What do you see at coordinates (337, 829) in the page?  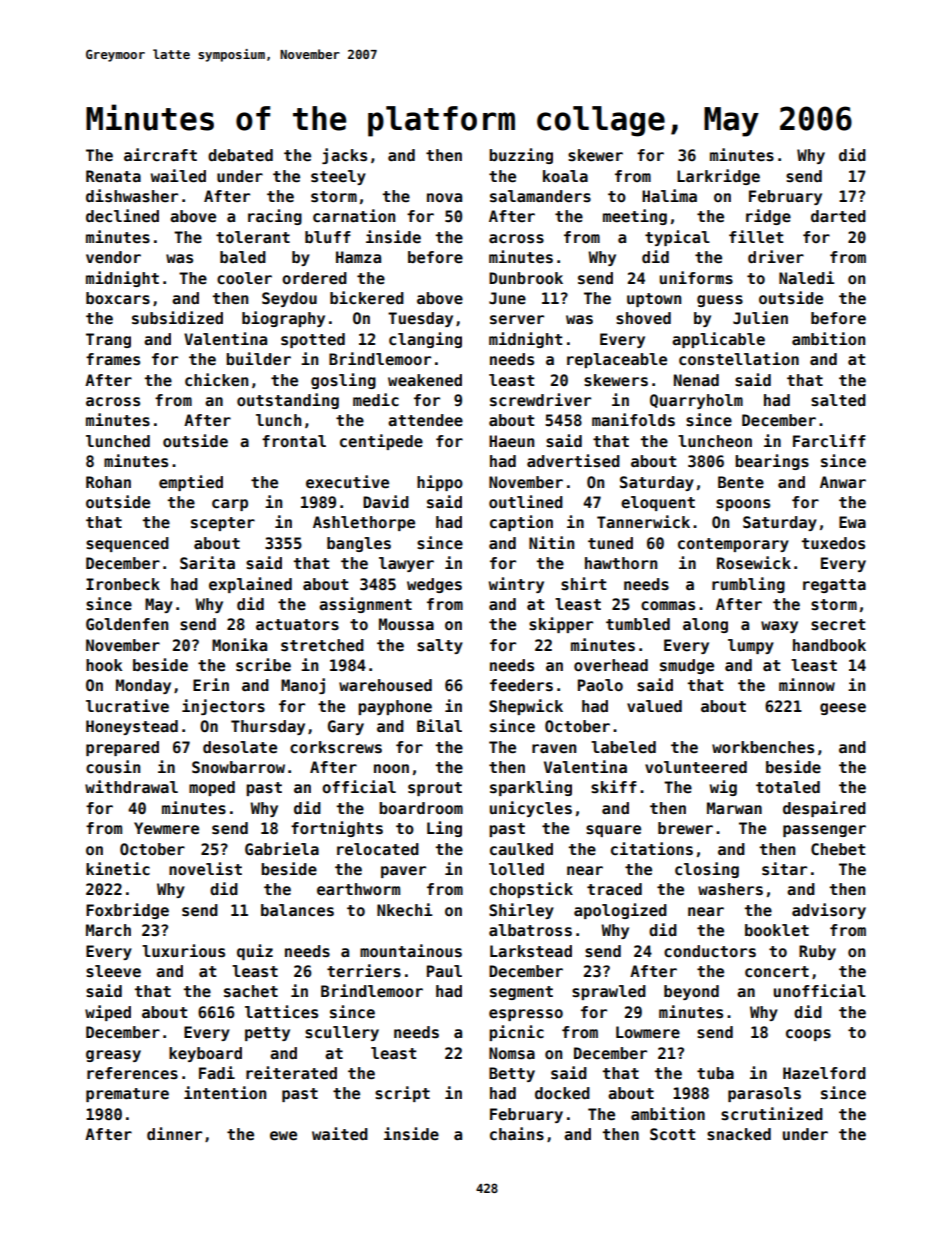 I see `fortnights` at bounding box center [337, 829].
